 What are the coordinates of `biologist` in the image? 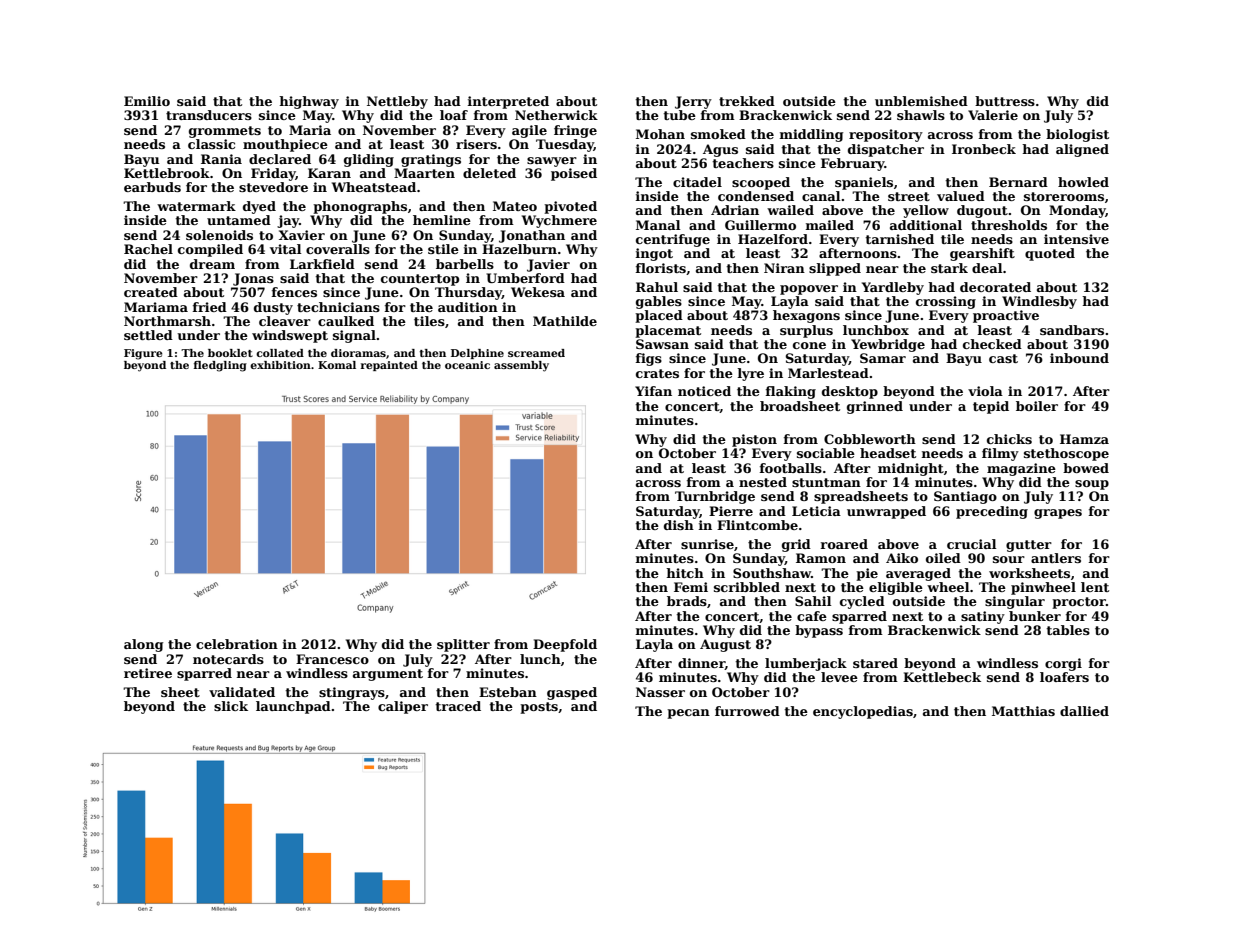 It's located at (1077, 135).
